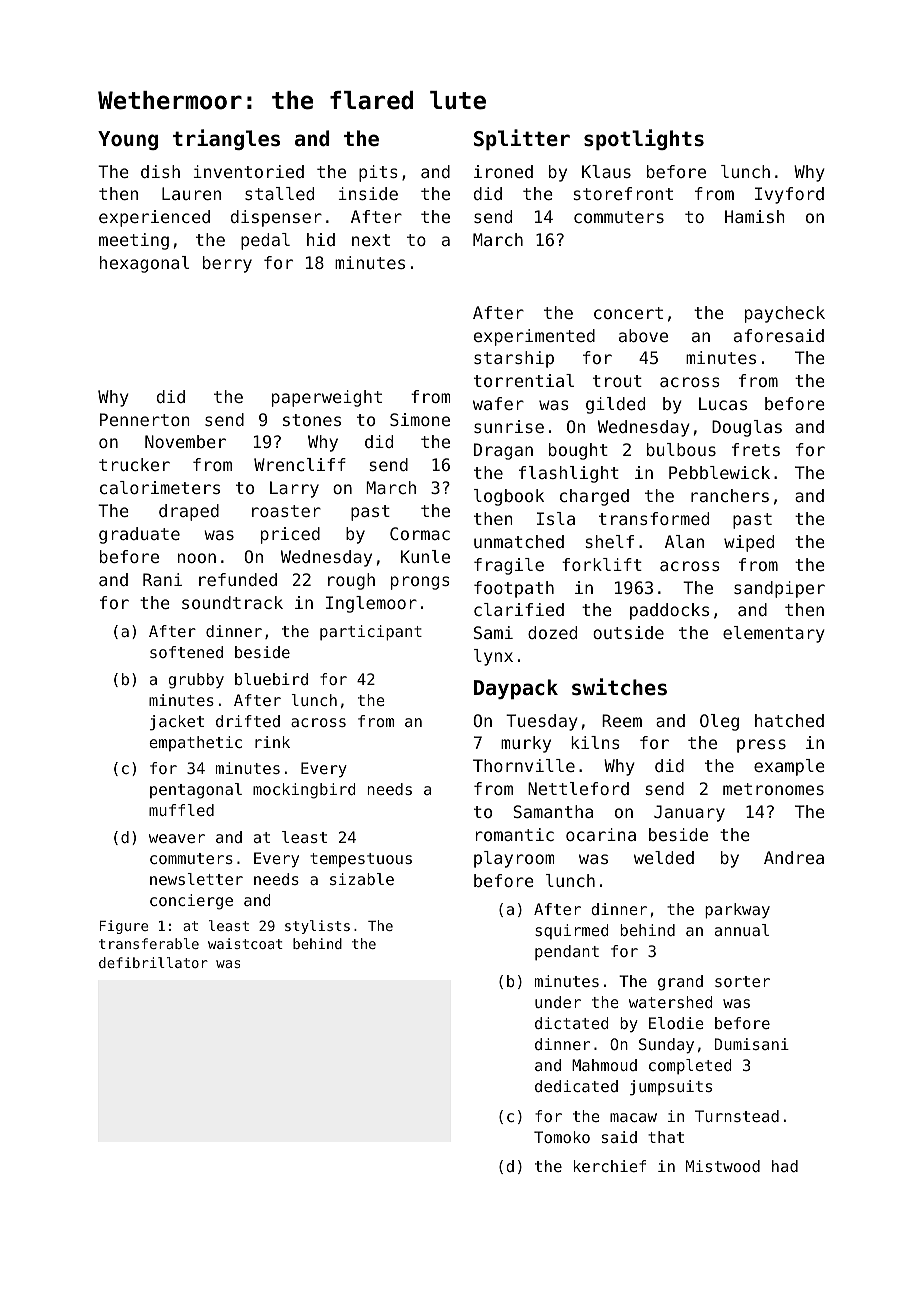  What do you see at coordinates (227, 264) in the screenshot?
I see `berry` at bounding box center [227, 264].
